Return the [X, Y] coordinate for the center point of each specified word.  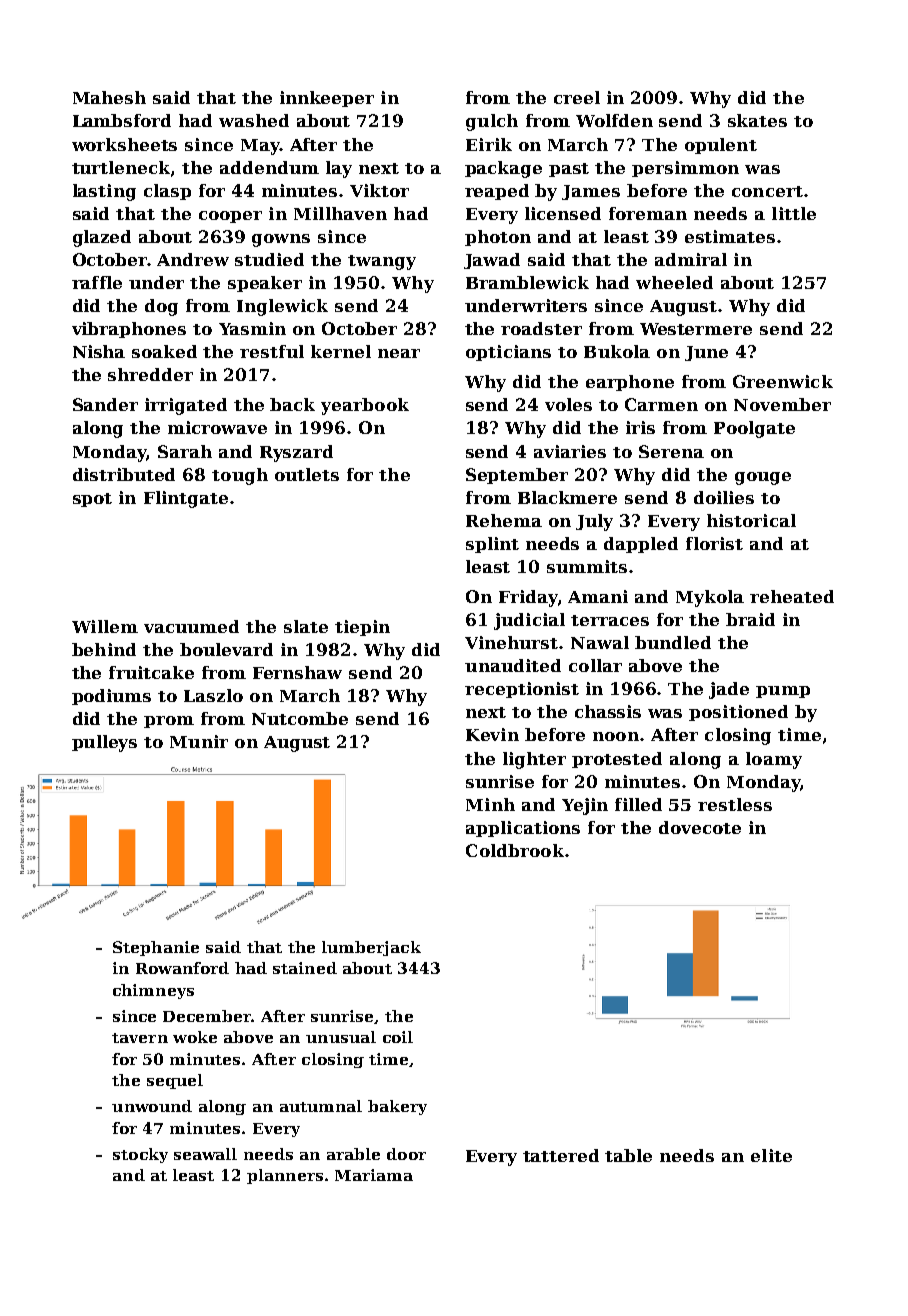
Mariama [374, 1175]
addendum [269, 167]
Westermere [696, 329]
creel [577, 97]
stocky [140, 1155]
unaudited [513, 665]
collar [595, 665]
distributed [124, 474]
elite [771, 1155]
